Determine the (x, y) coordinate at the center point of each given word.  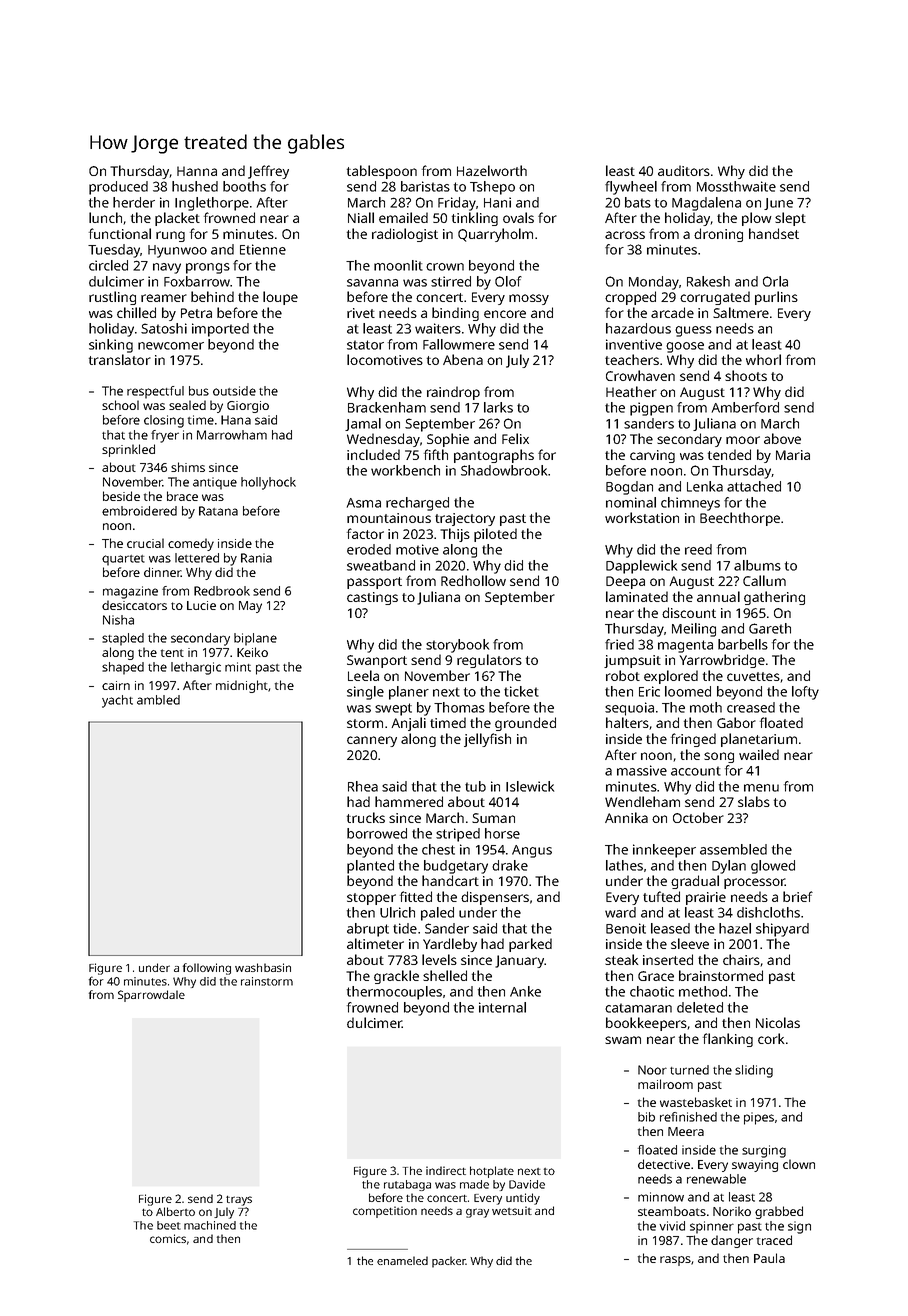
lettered (197, 558)
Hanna (197, 171)
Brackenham (387, 407)
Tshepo (492, 188)
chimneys (690, 504)
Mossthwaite (736, 186)
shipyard (782, 930)
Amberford (745, 407)
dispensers (495, 898)
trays (239, 1201)
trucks (366, 817)
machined (210, 1225)
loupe (280, 298)
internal (502, 1007)
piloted (495, 535)
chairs (741, 959)
